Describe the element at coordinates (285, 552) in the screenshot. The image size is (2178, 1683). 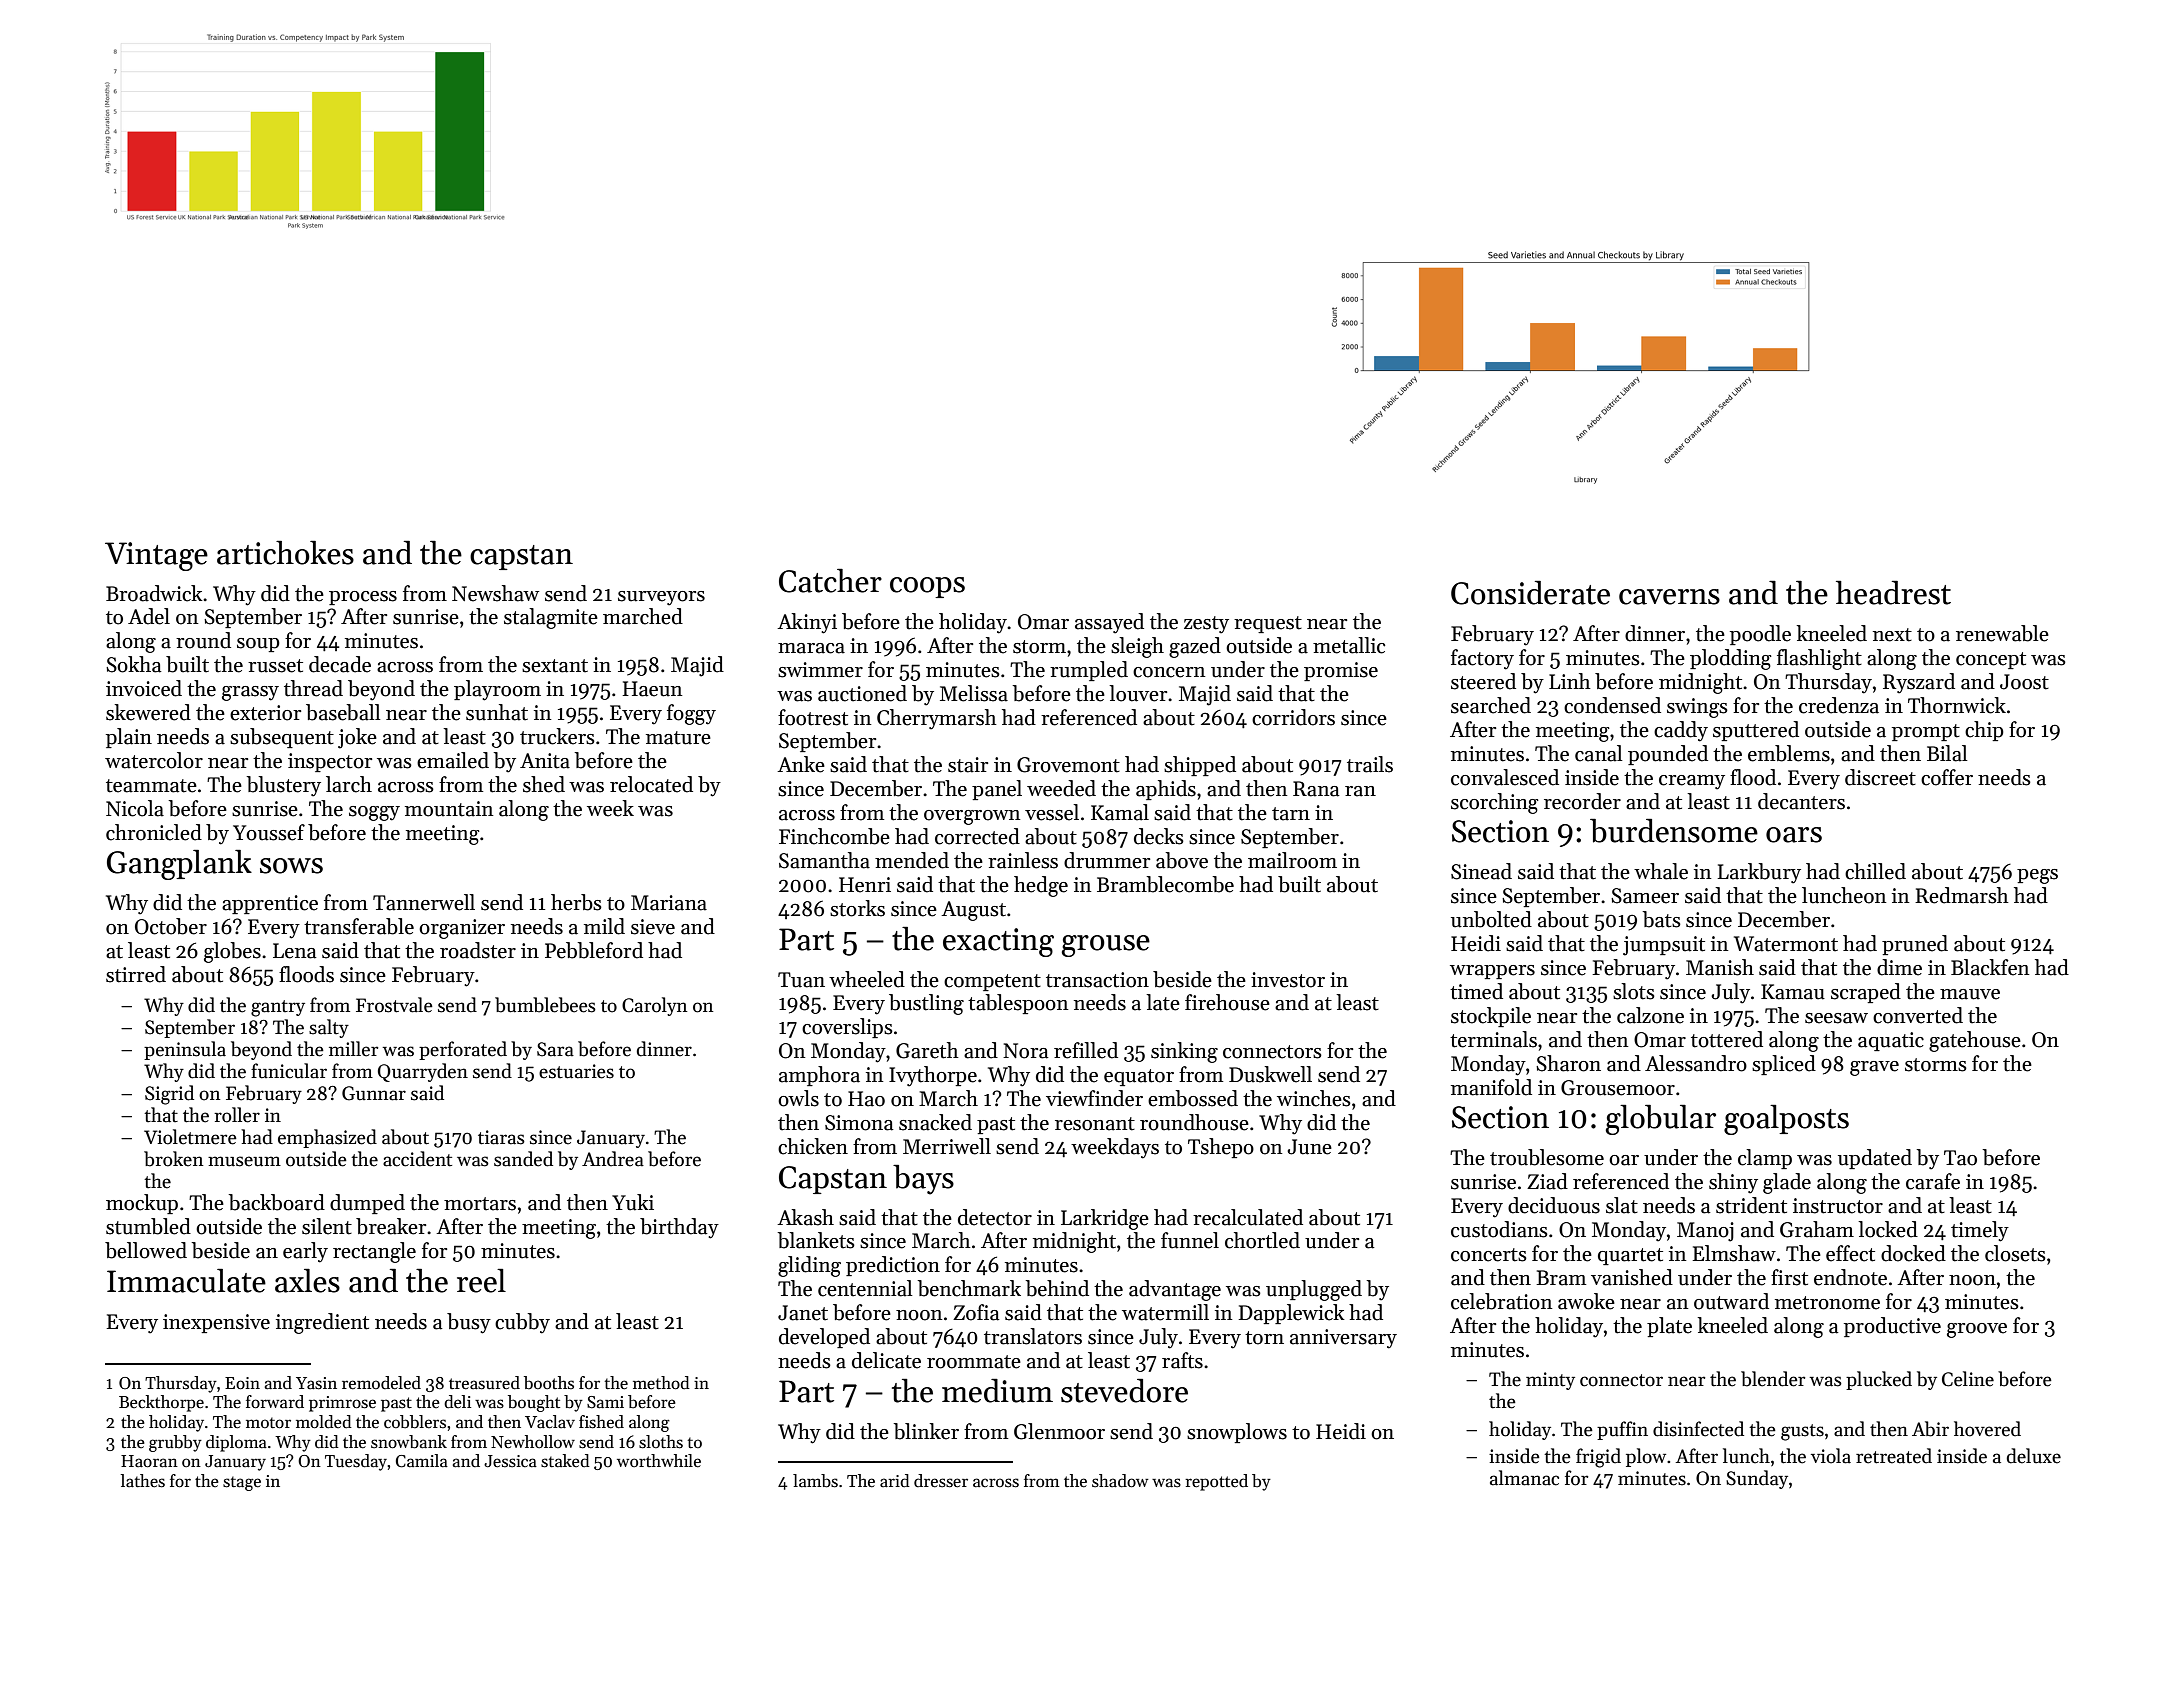
I see `artichokes` at that location.
